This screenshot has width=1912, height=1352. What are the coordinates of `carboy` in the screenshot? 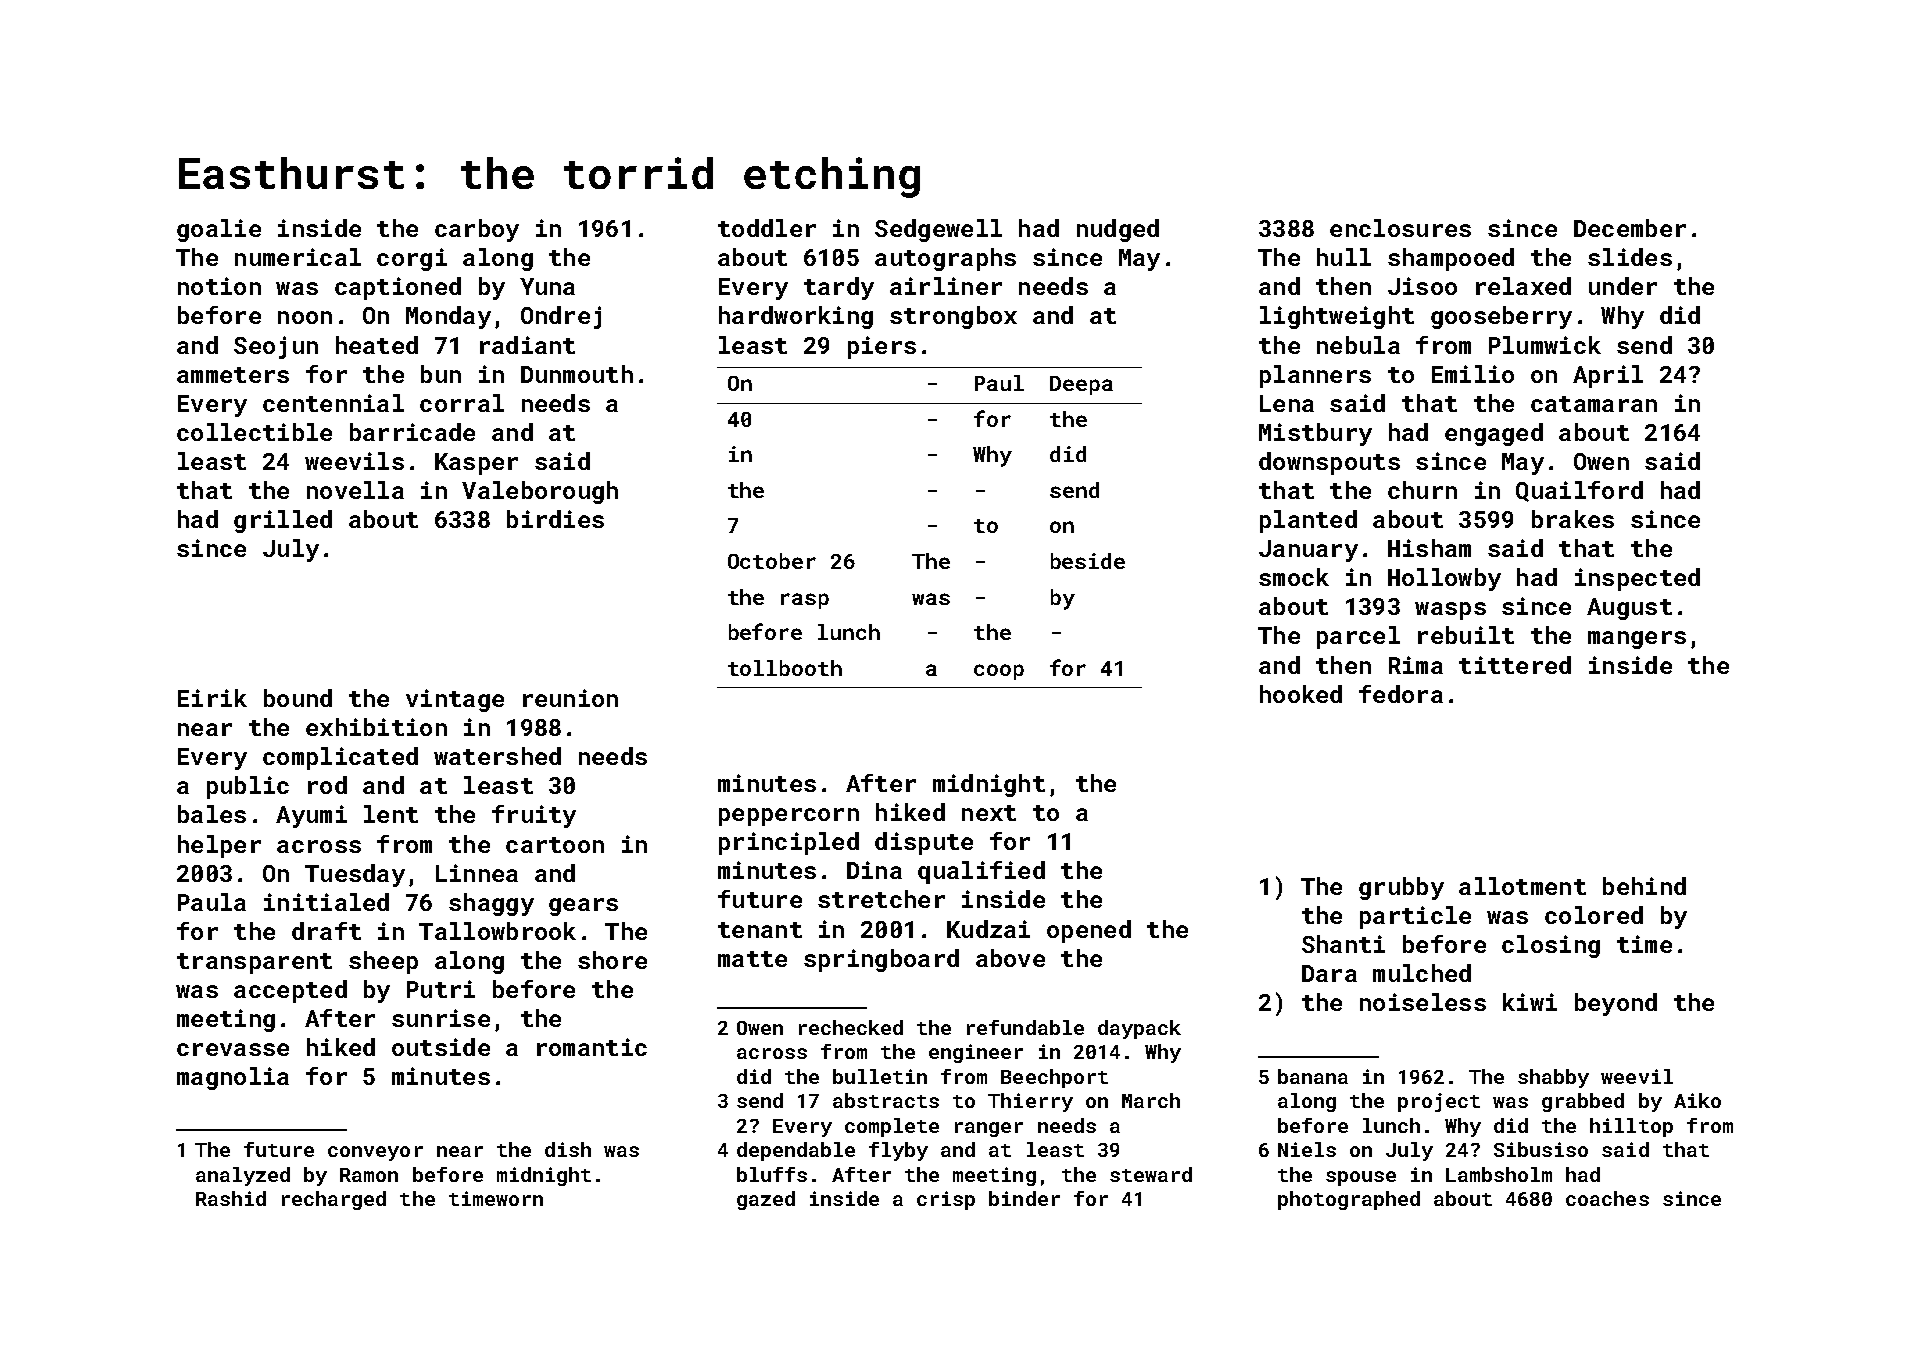 It's located at (477, 230).
